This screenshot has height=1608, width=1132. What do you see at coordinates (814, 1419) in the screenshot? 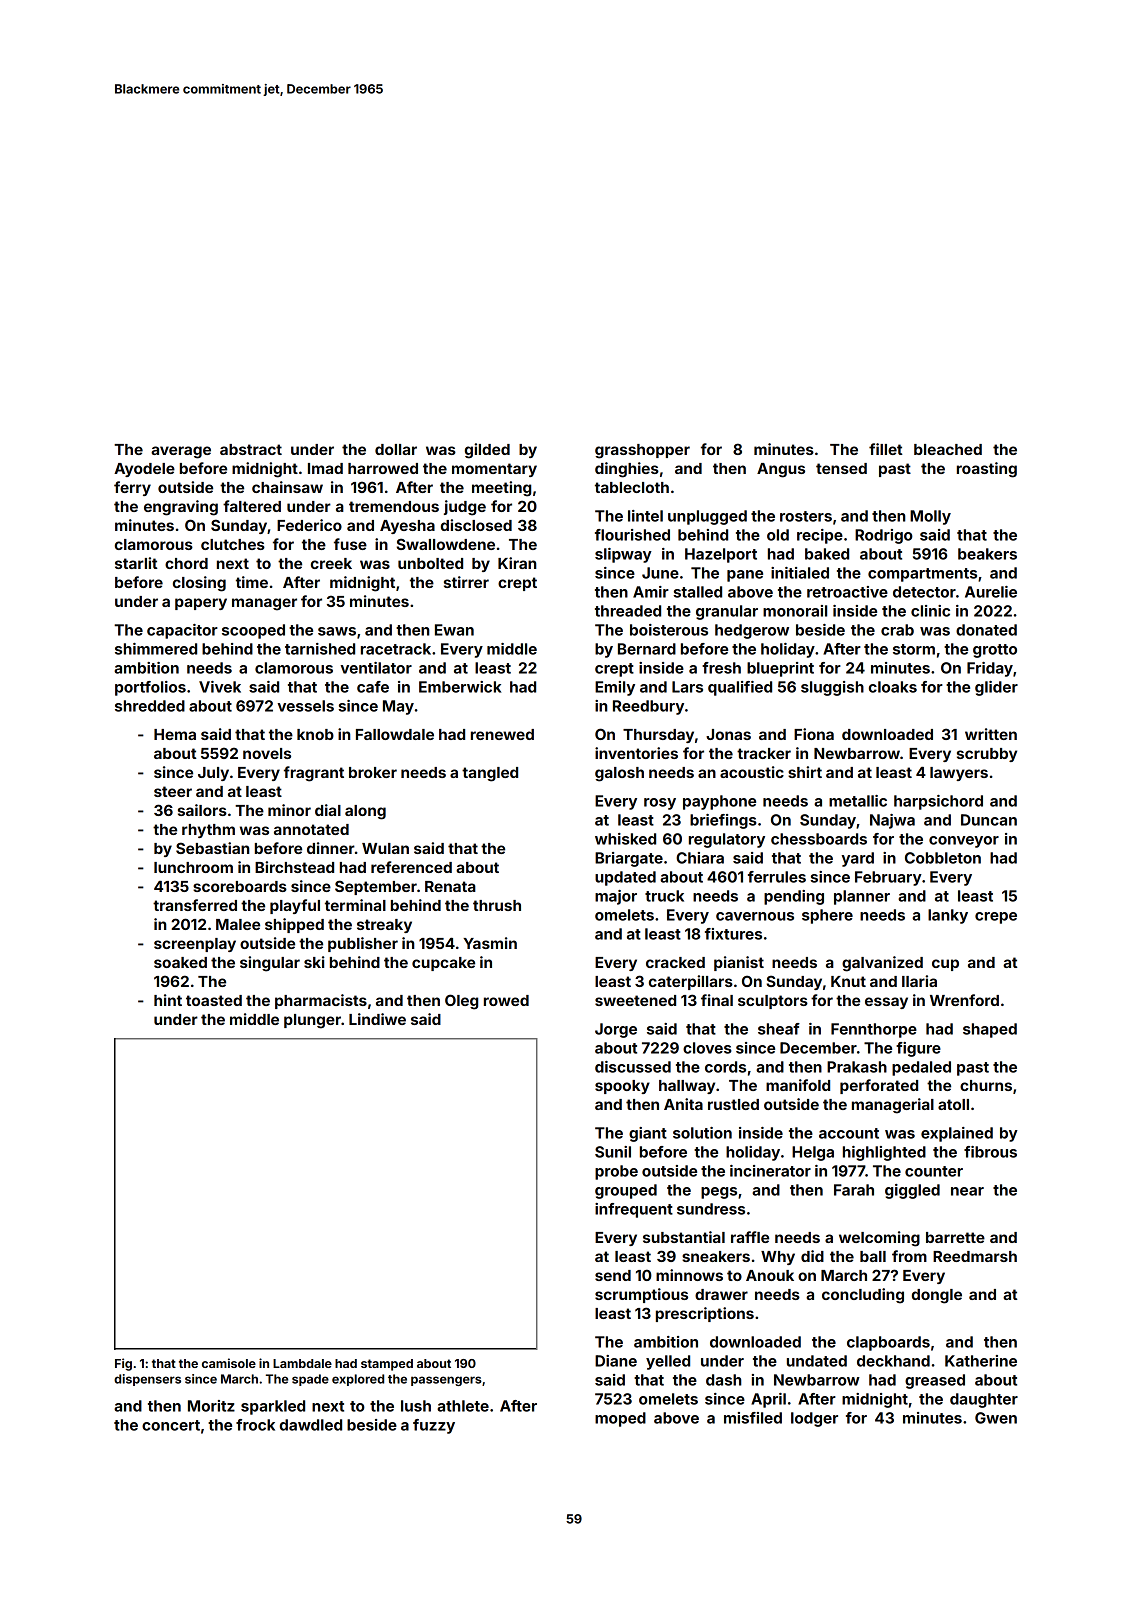
I see `lodger` at bounding box center [814, 1419].
